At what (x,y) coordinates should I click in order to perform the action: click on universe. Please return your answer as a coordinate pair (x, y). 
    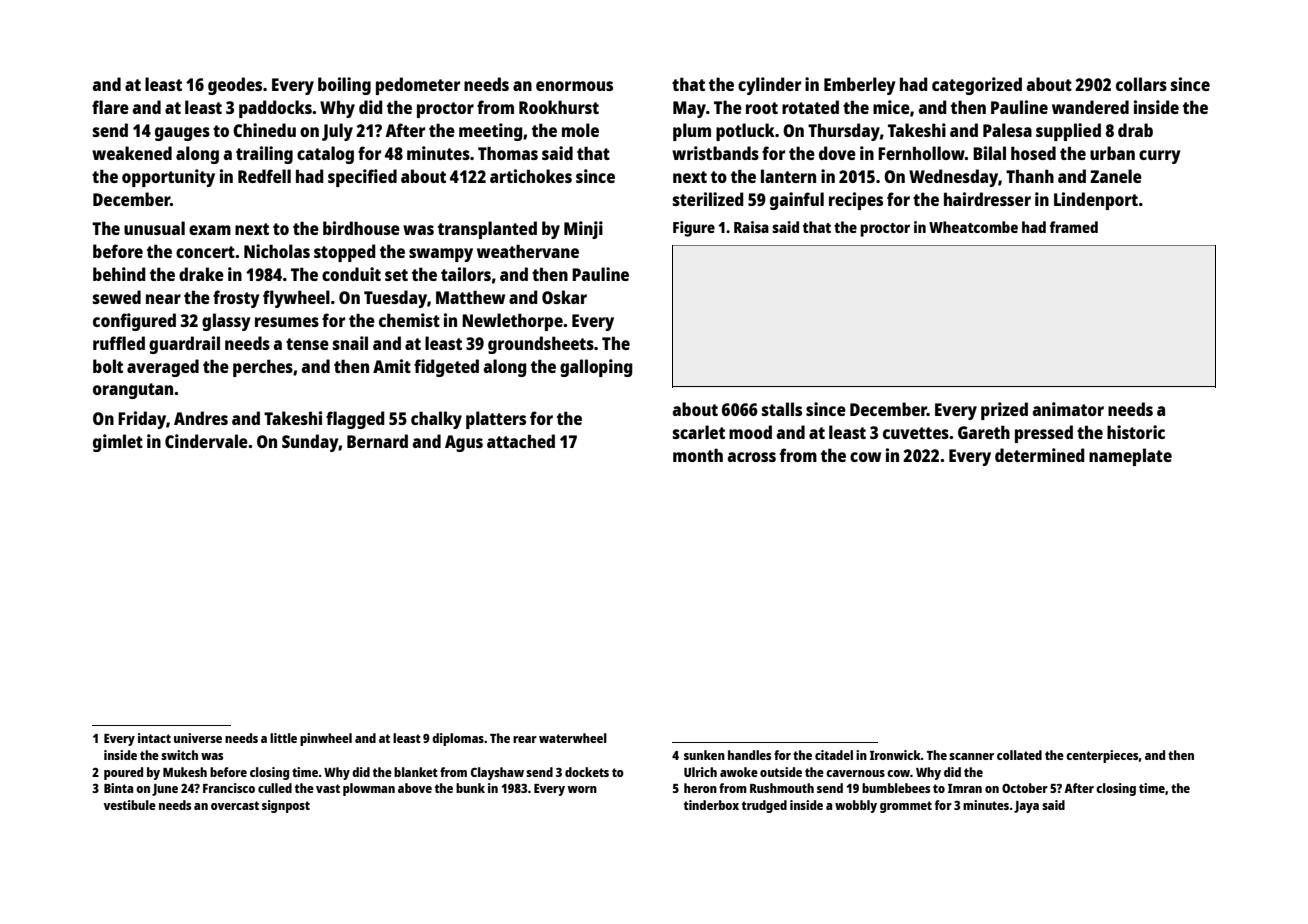
    Looking at the image, I should click on (198, 738).
